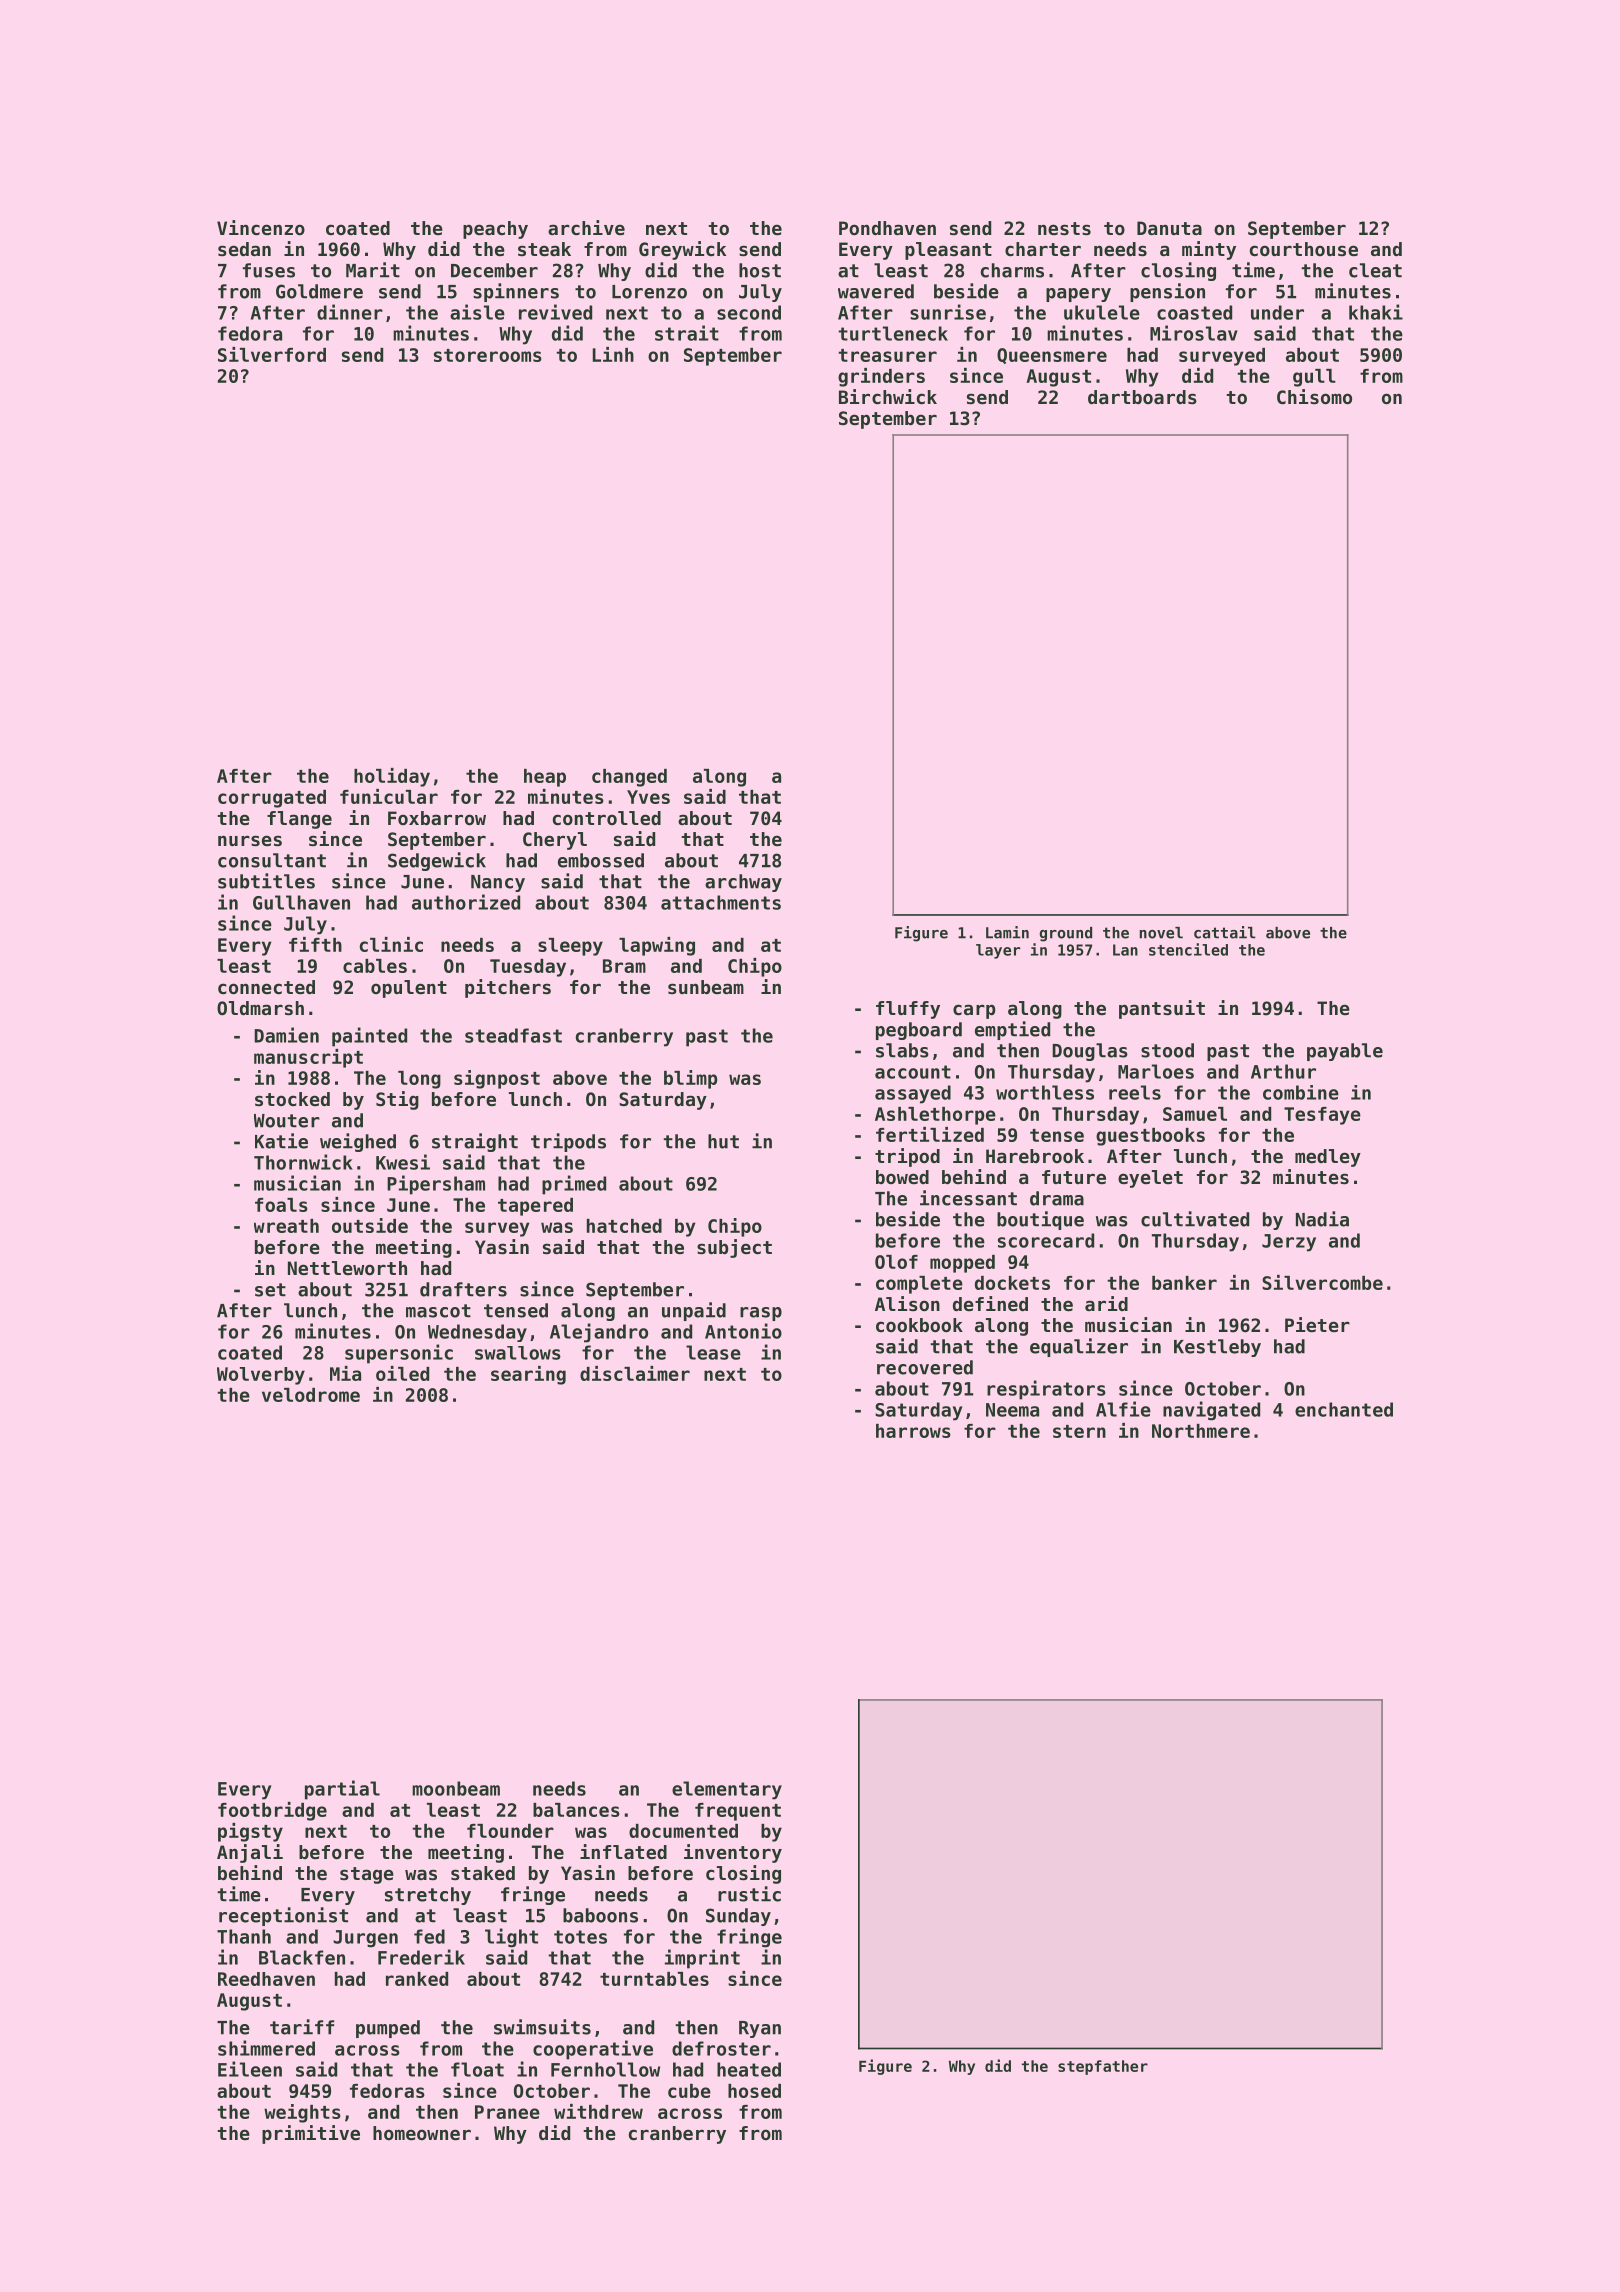  I want to click on velodrome, so click(311, 1395).
